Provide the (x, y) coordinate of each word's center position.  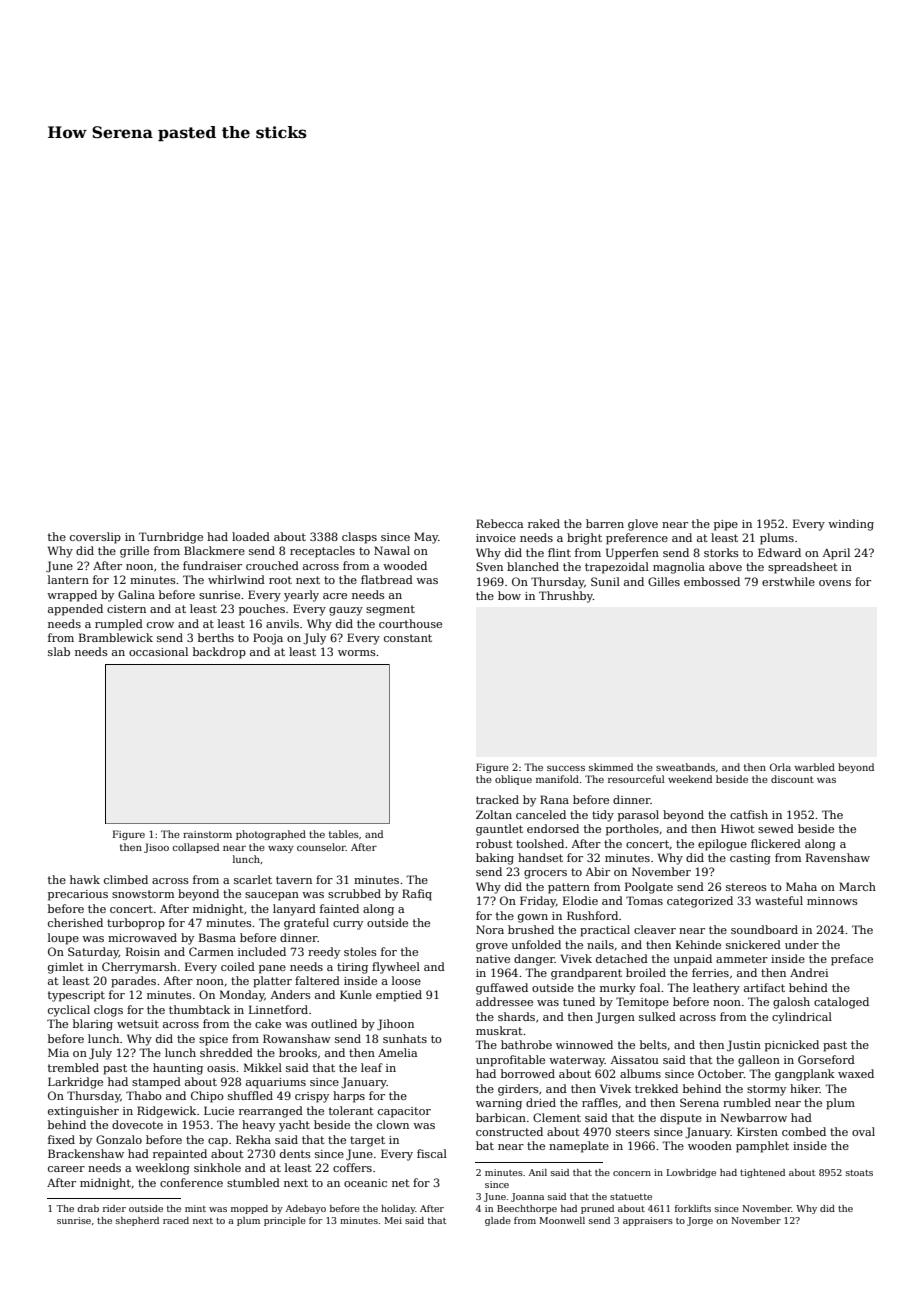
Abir (598, 871)
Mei (393, 1220)
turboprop (136, 924)
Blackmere (214, 550)
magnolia (679, 568)
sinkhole (217, 1167)
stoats (859, 1173)
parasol (638, 816)
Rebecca (499, 523)
